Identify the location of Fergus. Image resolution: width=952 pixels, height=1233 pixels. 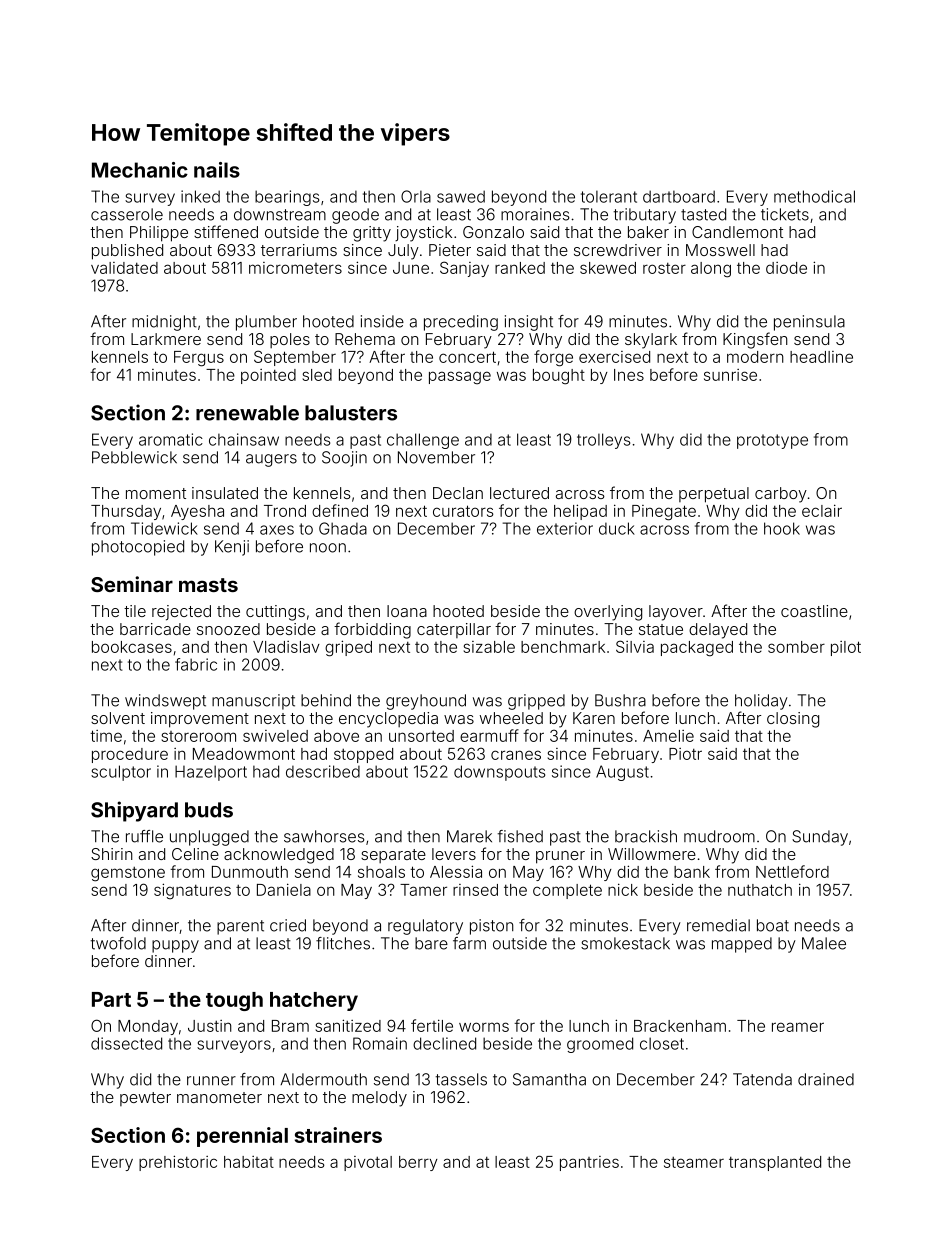
(199, 359).
